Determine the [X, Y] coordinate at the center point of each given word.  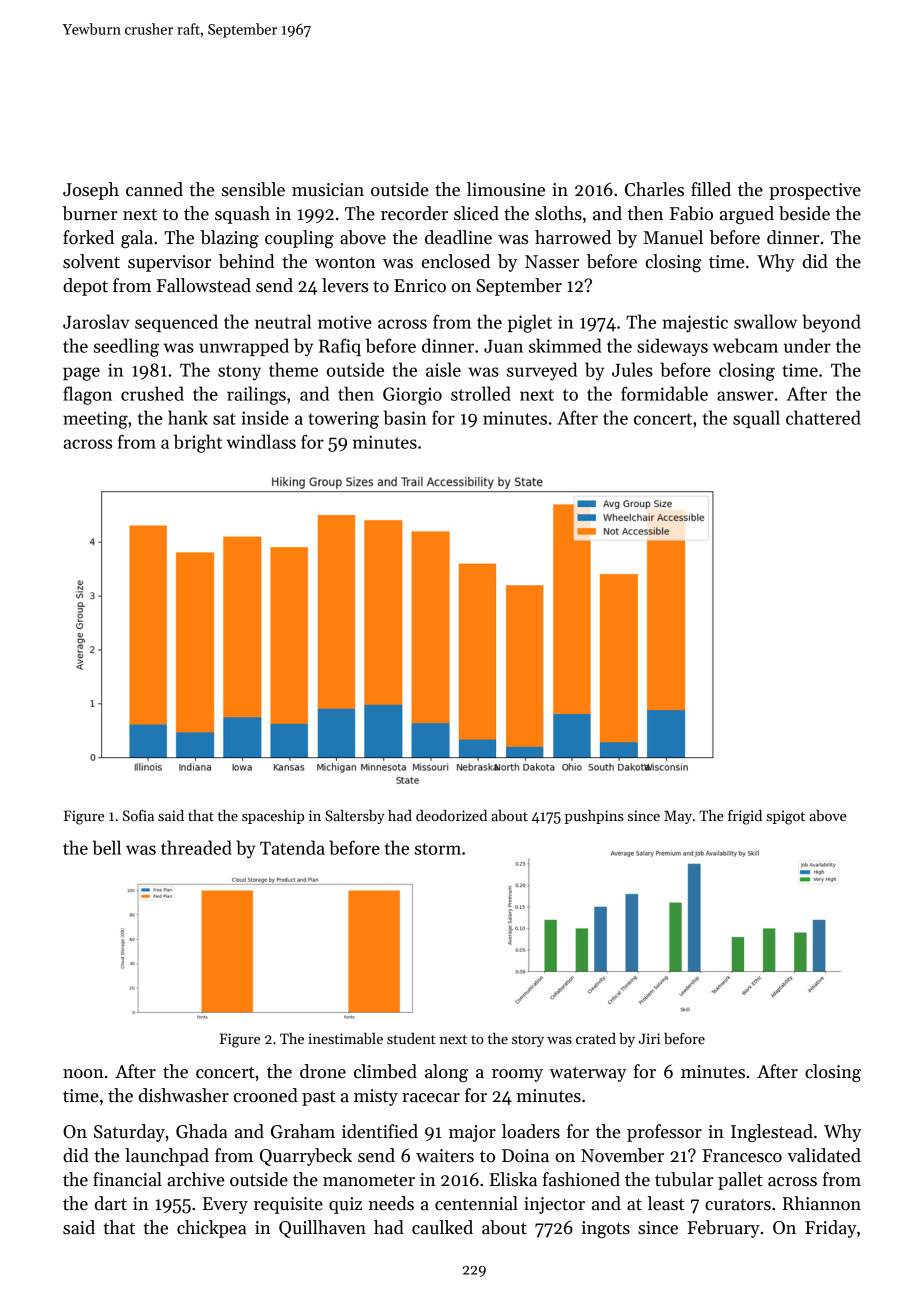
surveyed [542, 371]
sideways [672, 347]
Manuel [673, 237]
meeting [95, 420]
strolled [481, 393]
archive [196, 1179]
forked [88, 237]
